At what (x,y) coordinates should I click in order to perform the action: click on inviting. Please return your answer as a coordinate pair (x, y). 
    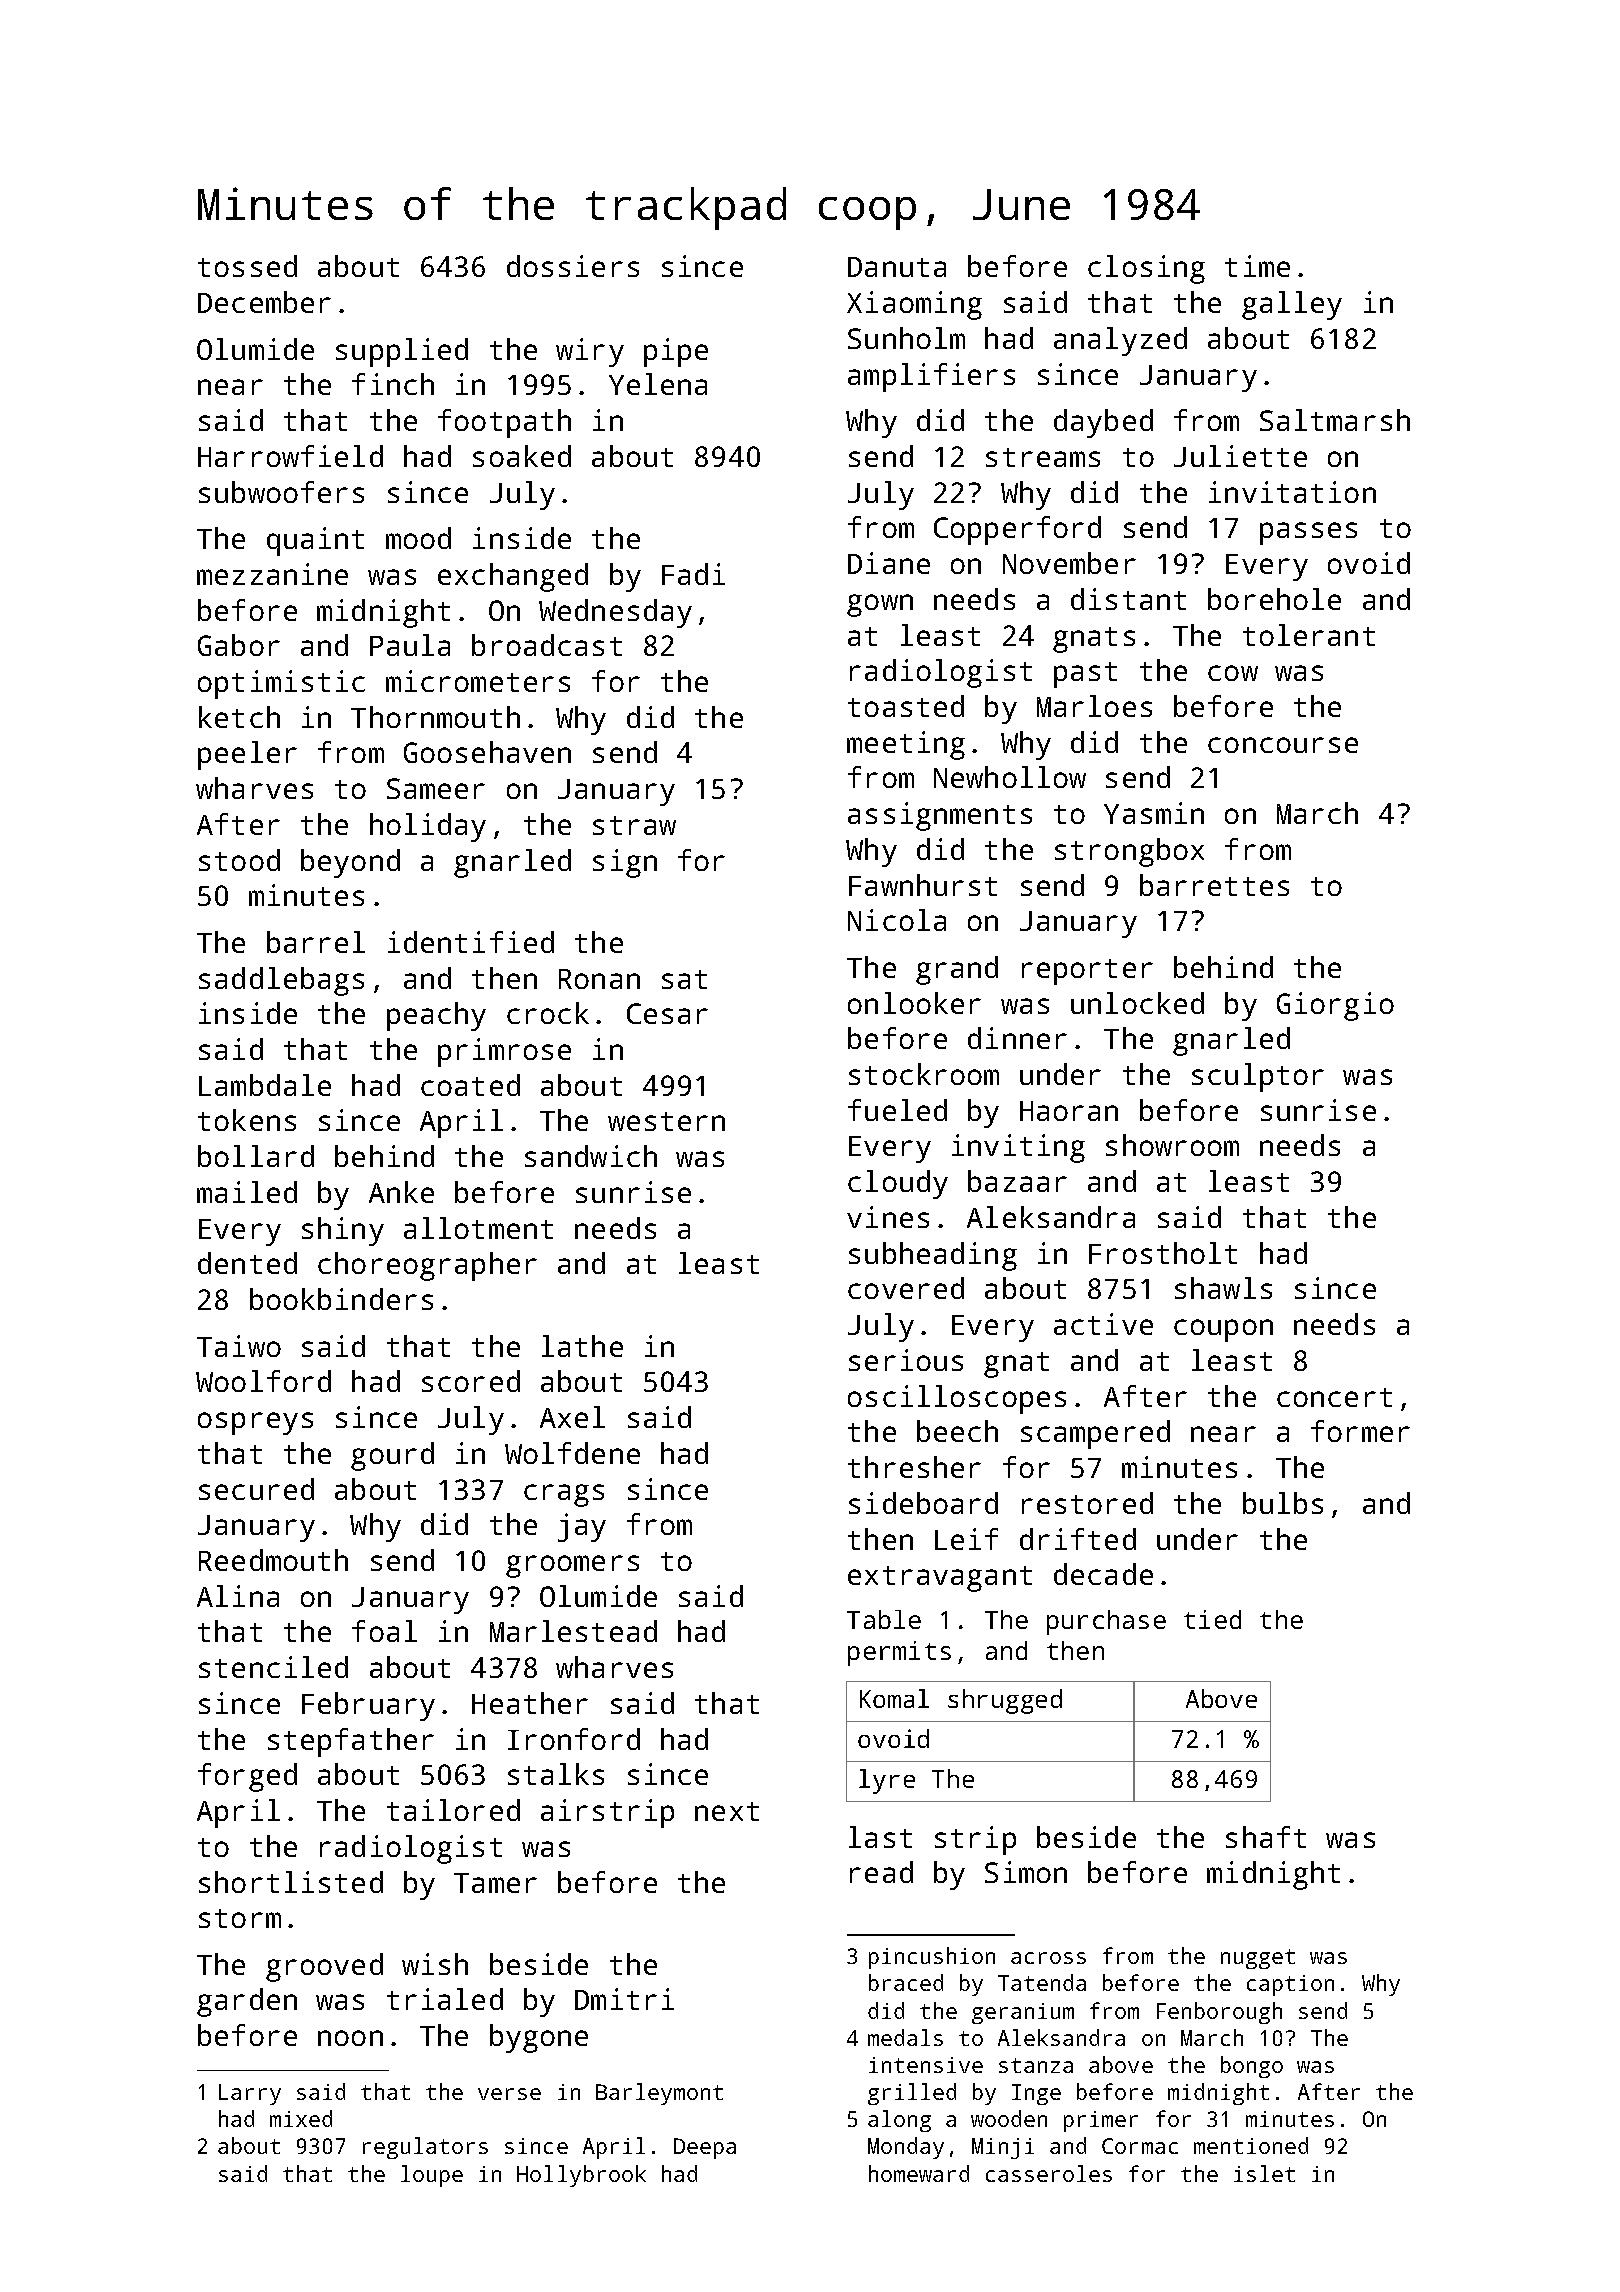
    Looking at the image, I should click on (1018, 1148).
